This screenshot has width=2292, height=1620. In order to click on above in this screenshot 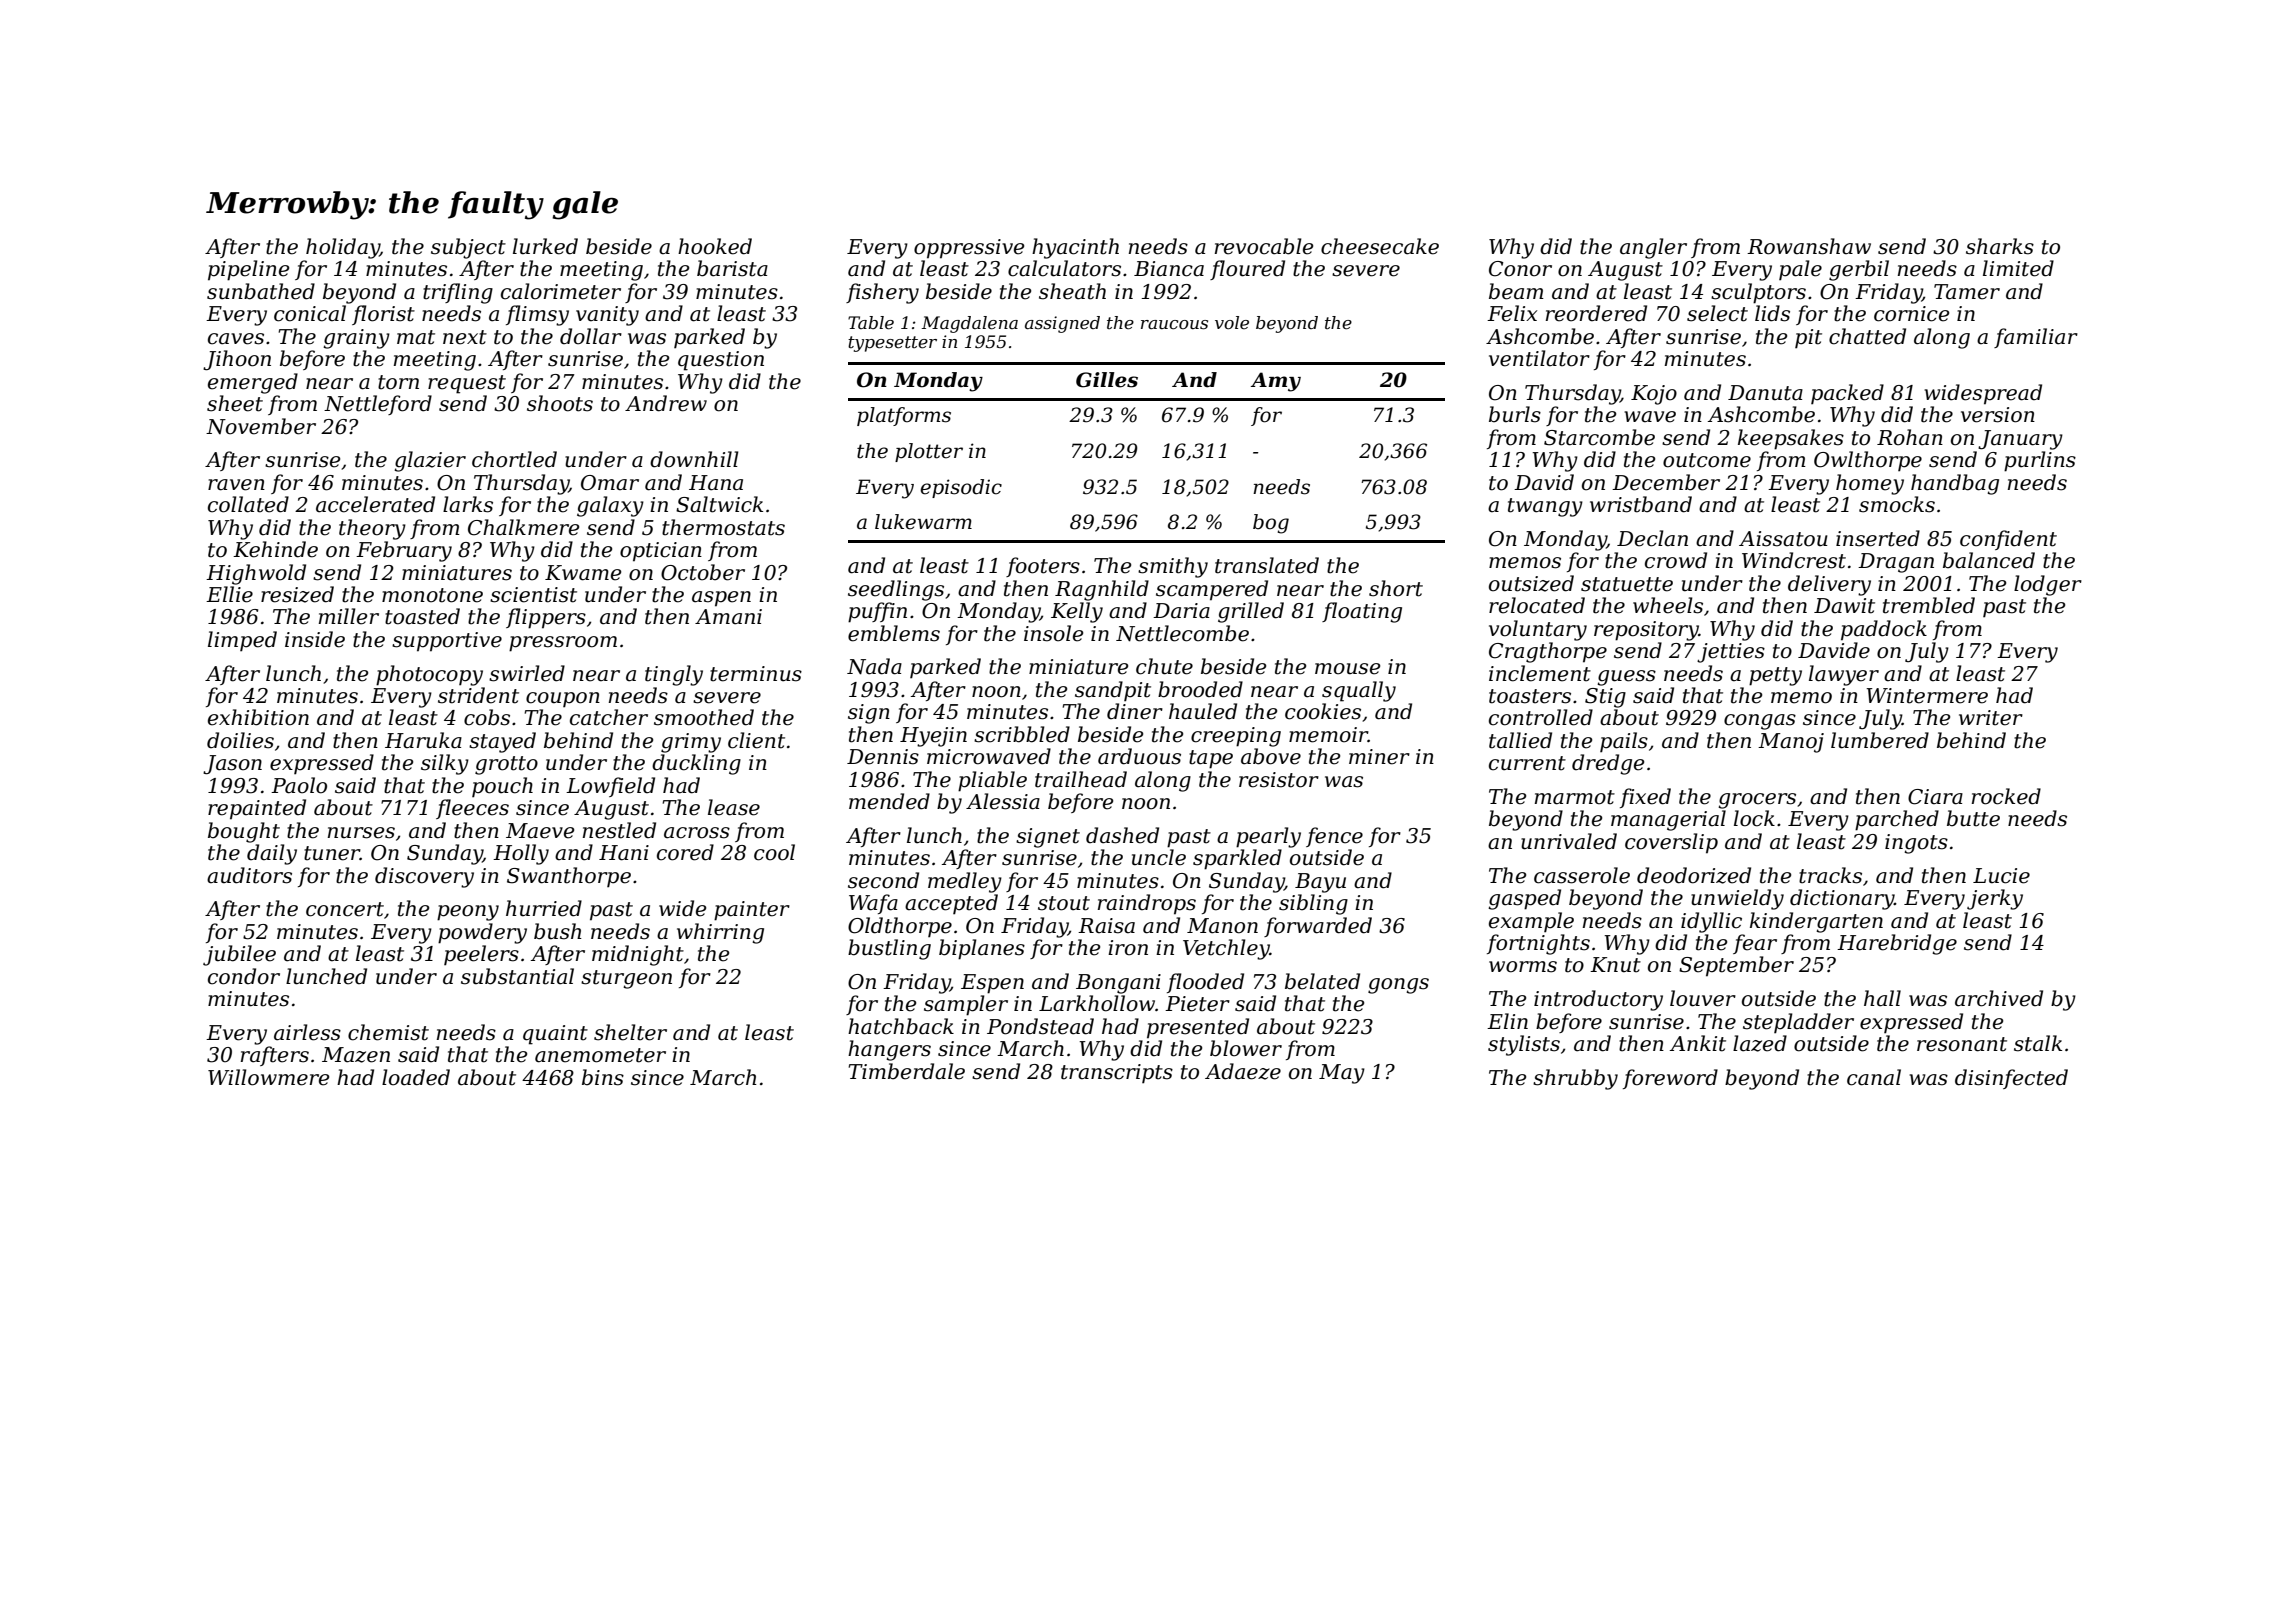, I will do `click(1271, 756)`.
